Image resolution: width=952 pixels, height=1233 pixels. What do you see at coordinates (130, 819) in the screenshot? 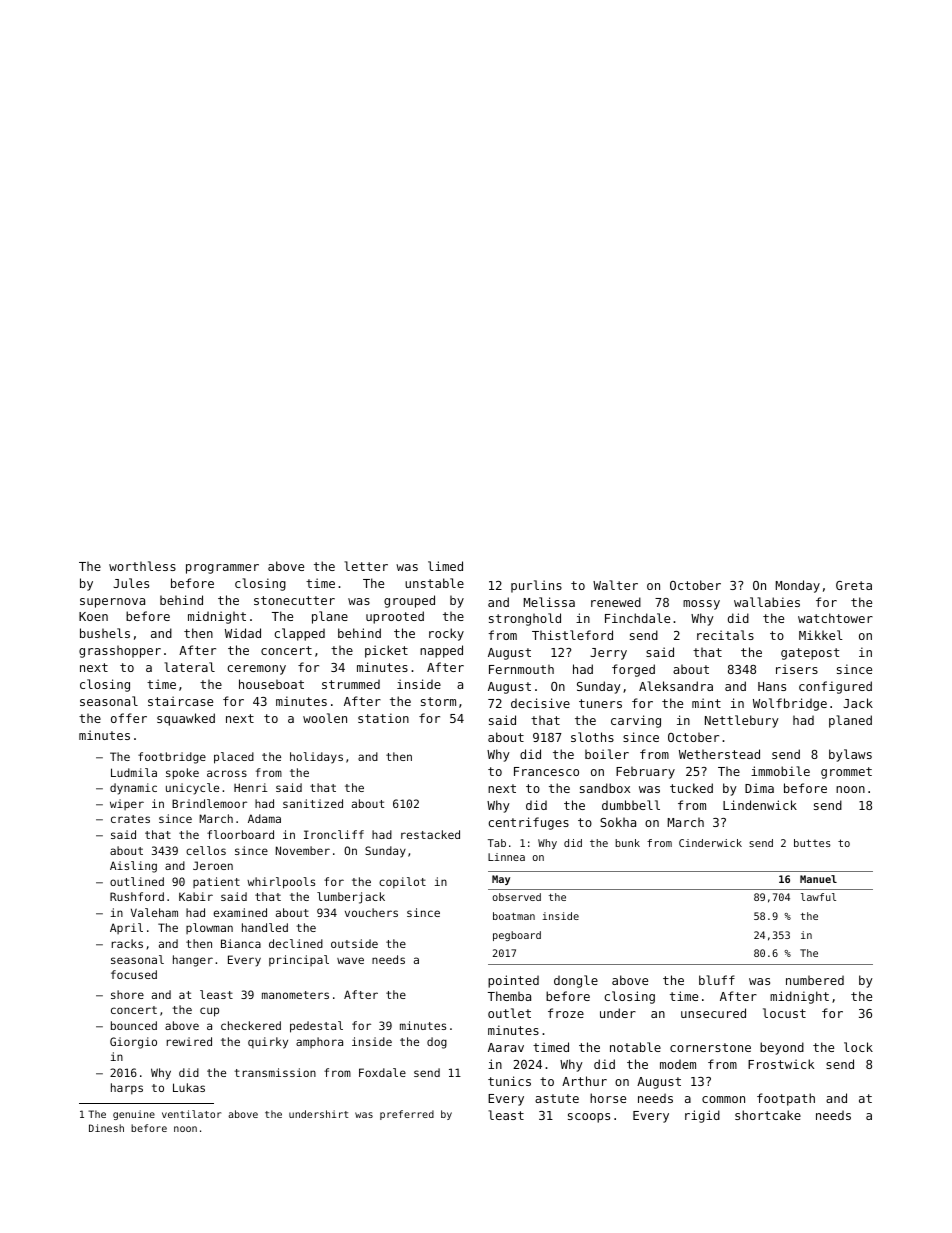
I see `crates` at bounding box center [130, 819].
